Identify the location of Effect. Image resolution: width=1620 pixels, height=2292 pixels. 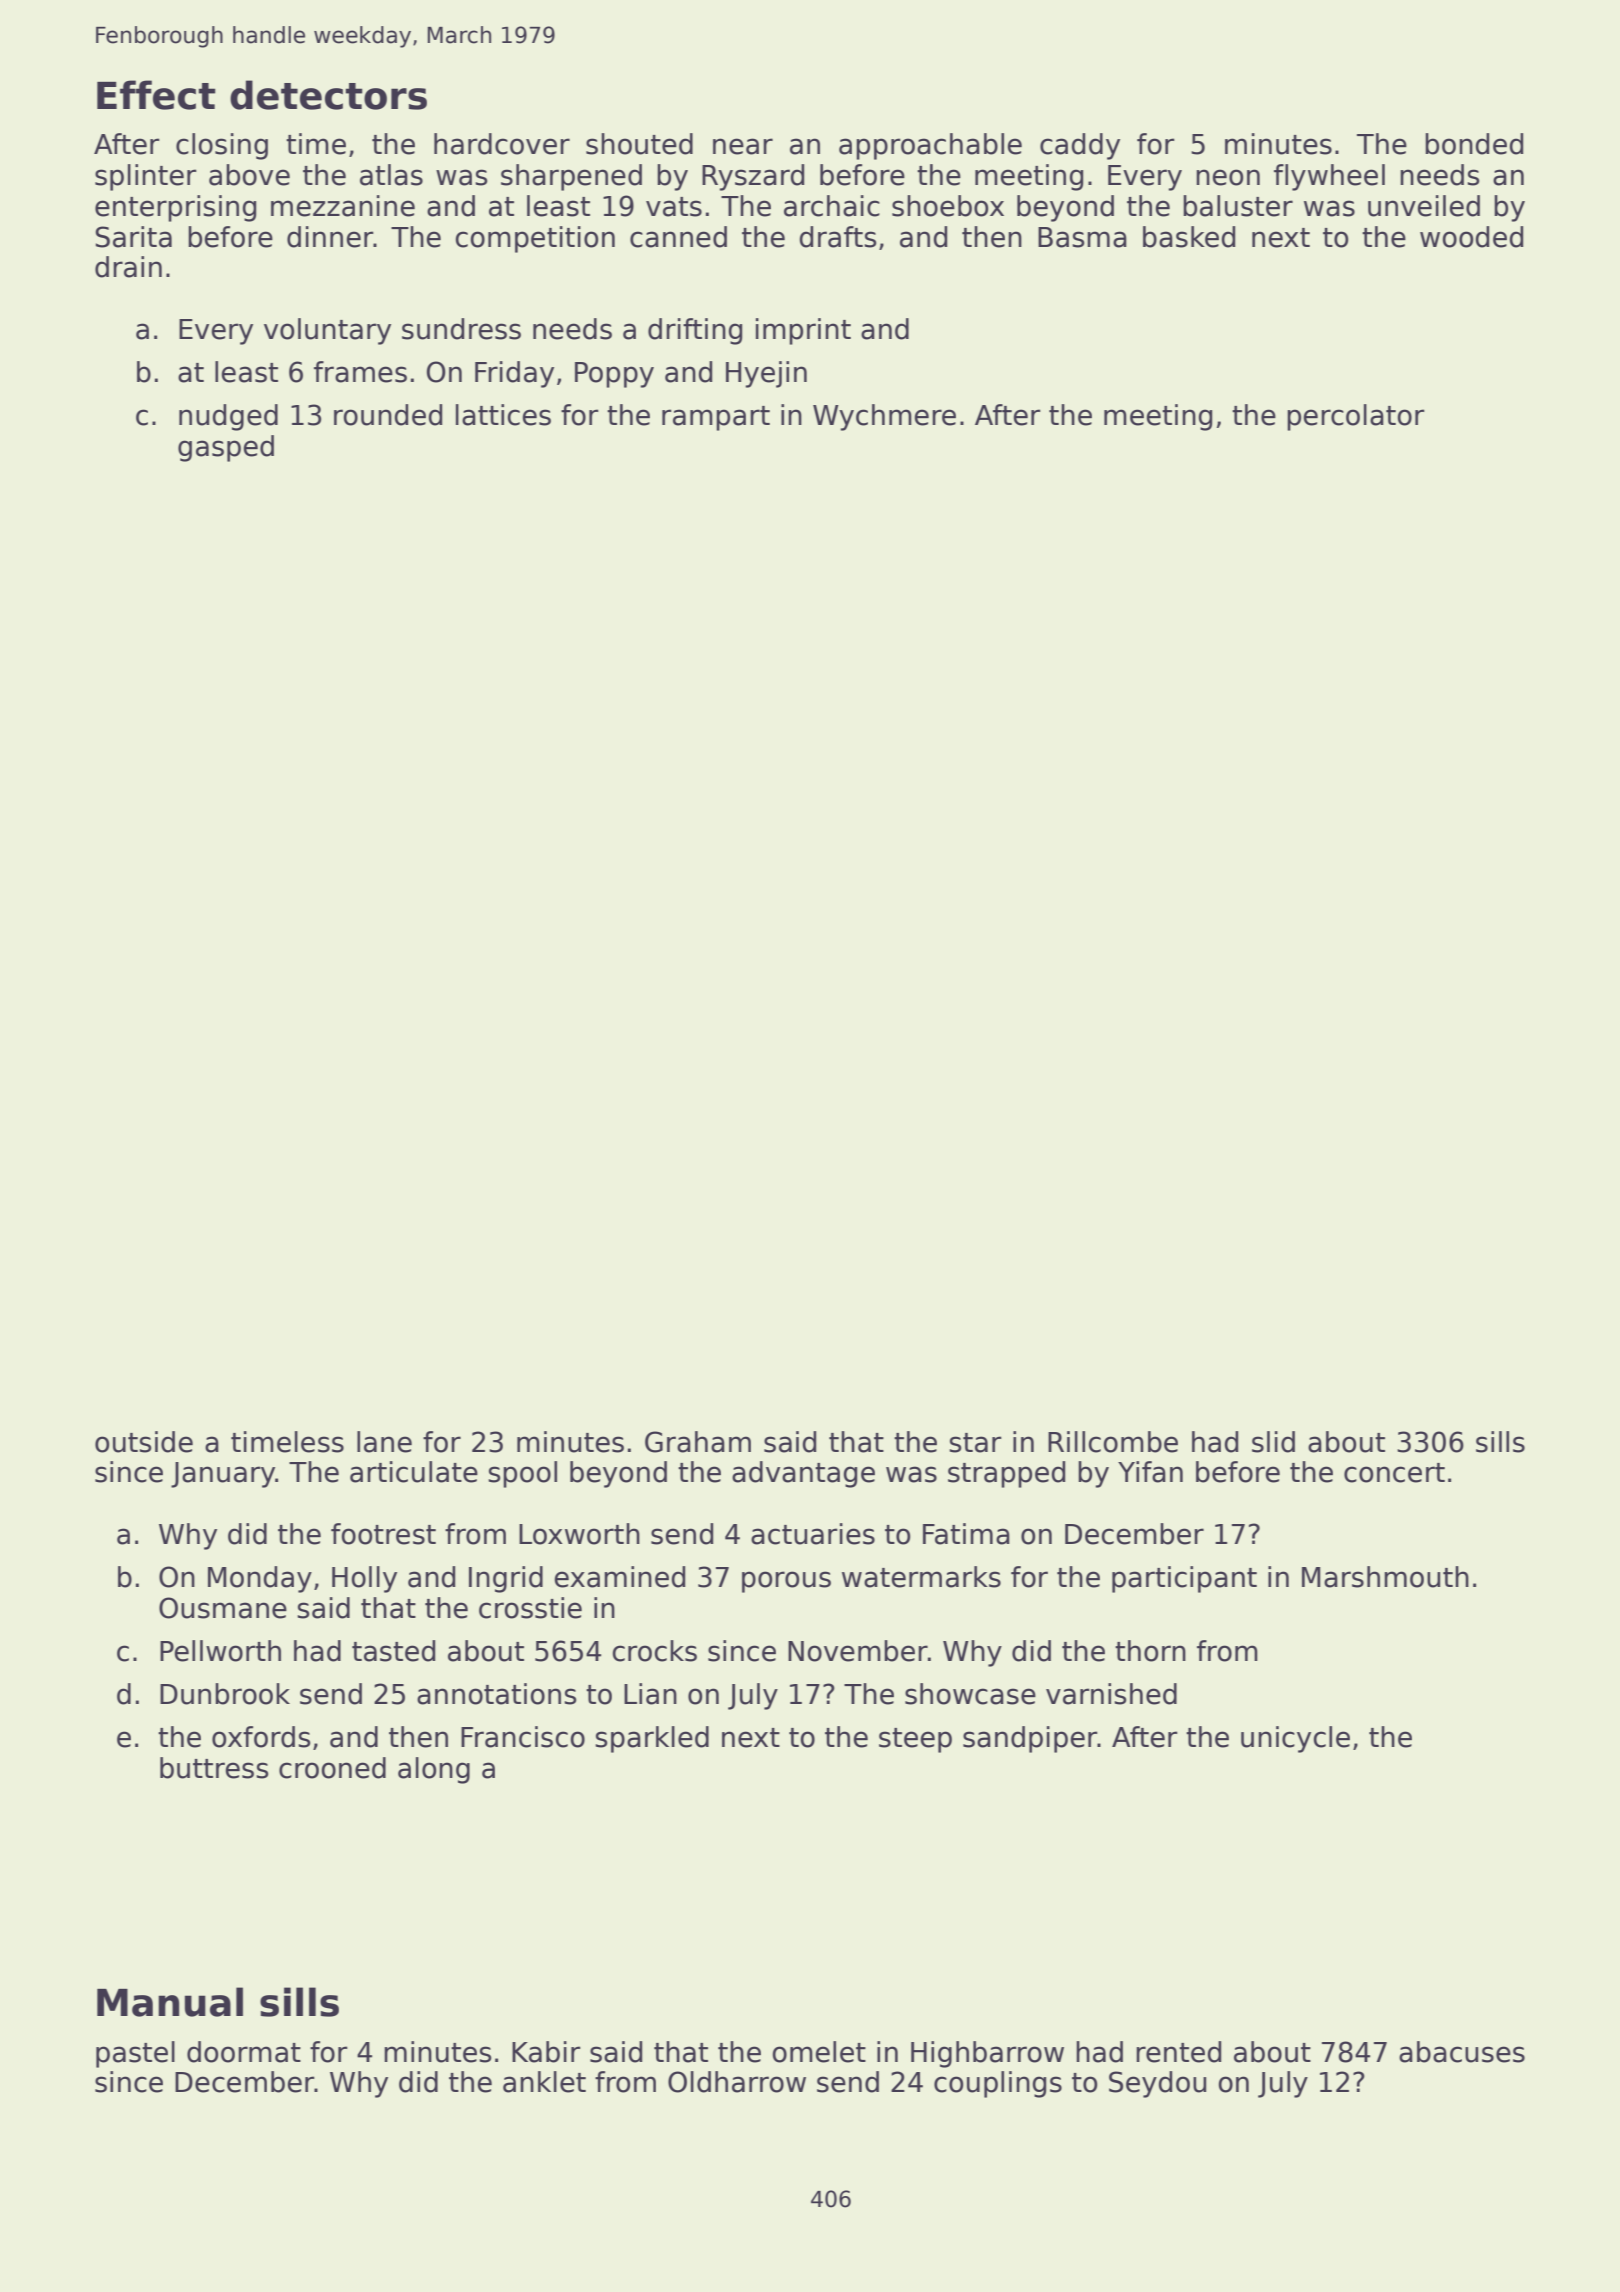
(156, 95).
